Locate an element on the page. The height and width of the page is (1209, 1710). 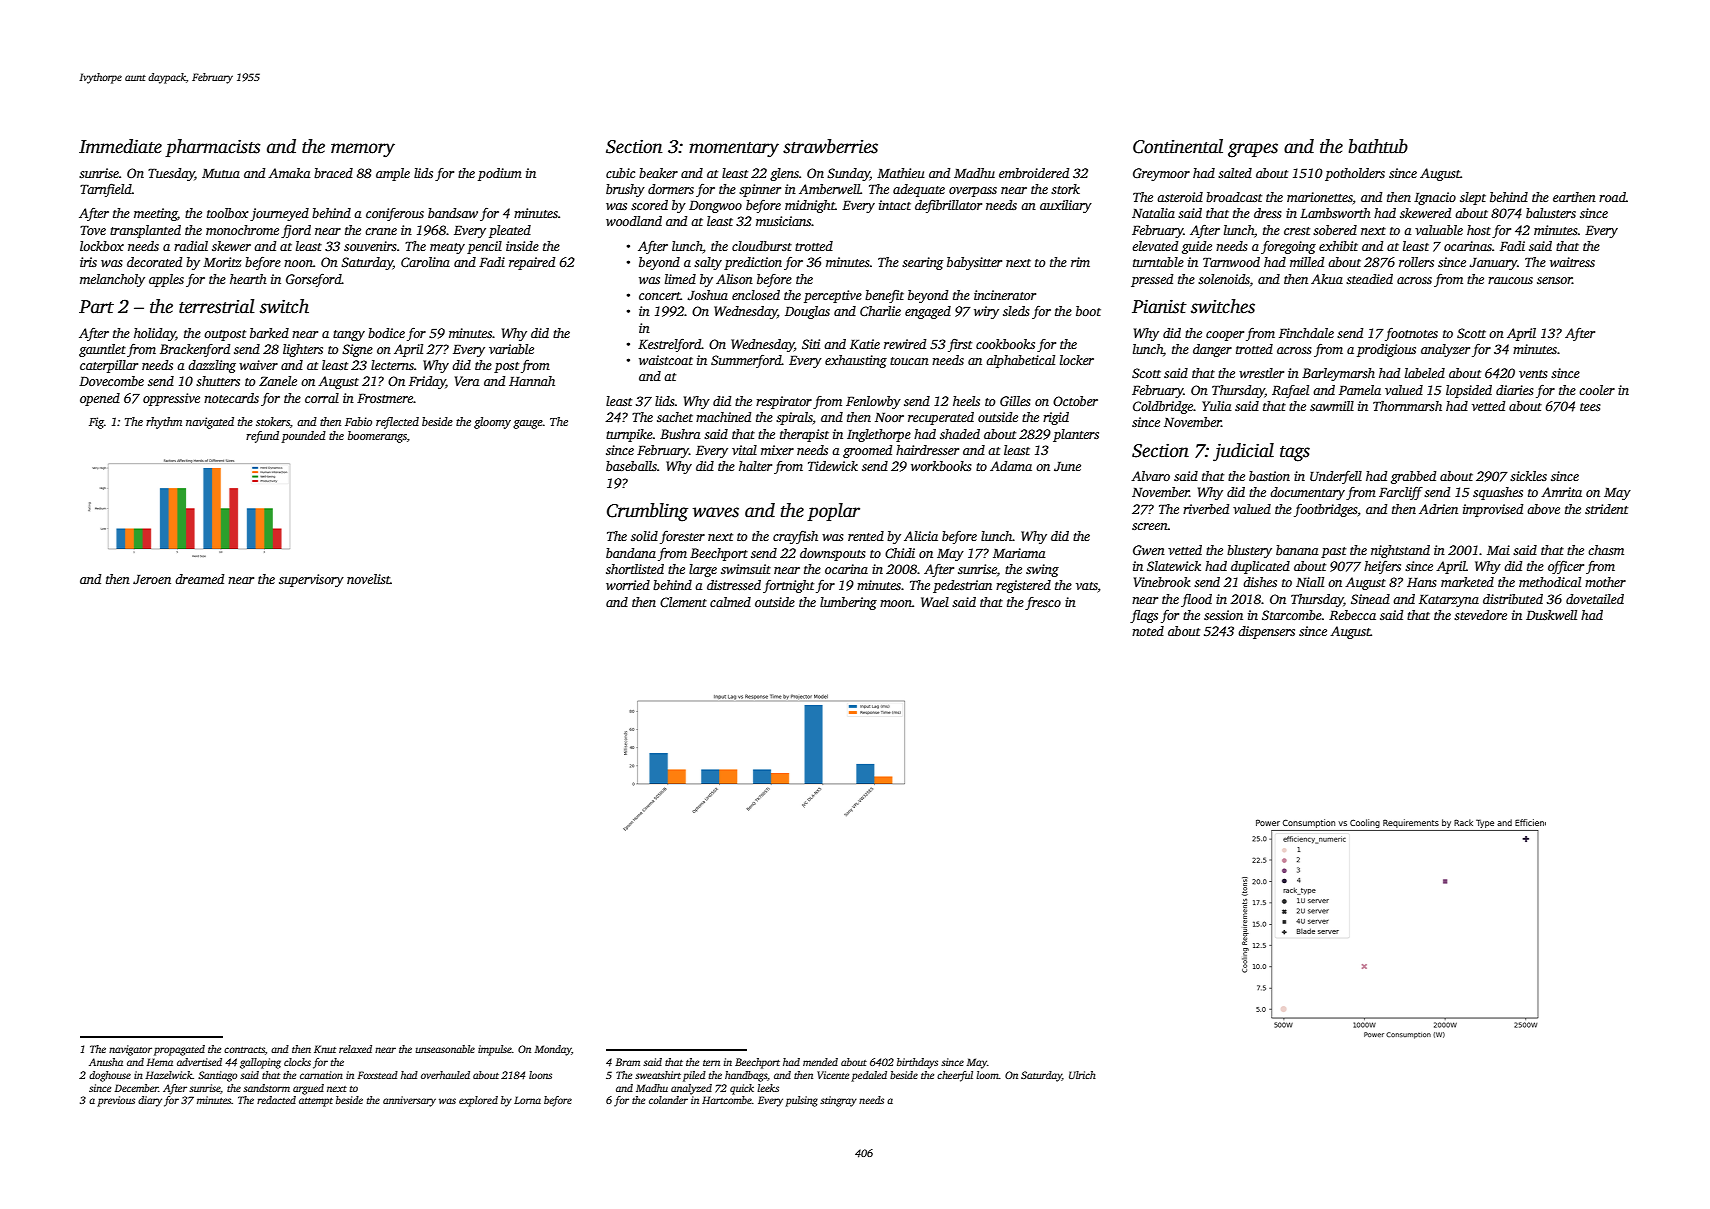
solid is located at coordinates (644, 536).
